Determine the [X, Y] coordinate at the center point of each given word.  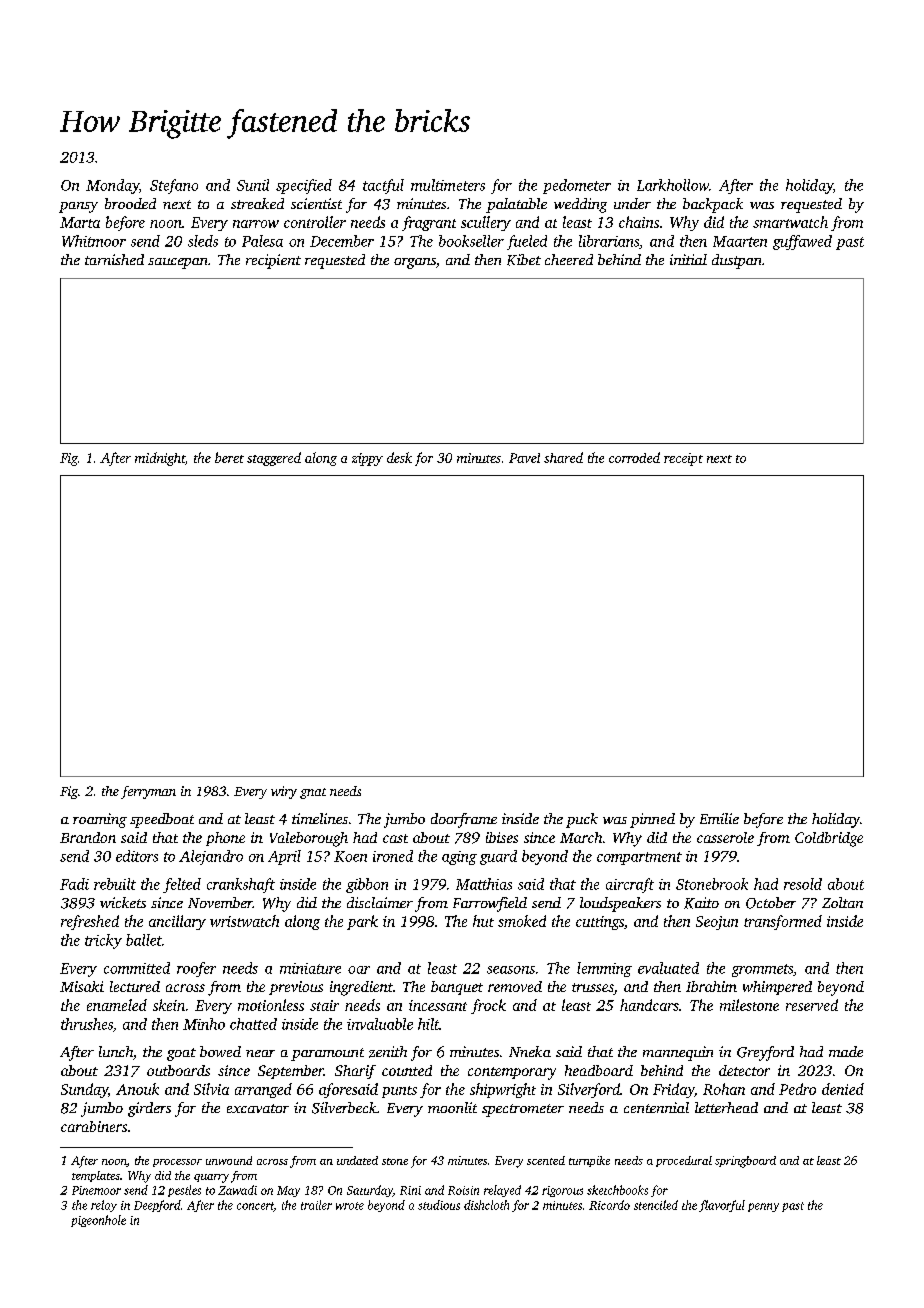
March [581, 837]
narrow [256, 224]
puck [582, 820]
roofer [196, 969]
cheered [569, 259]
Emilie [719, 818]
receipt [683, 459]
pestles [184, 1191]
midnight [160, 459]
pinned [652, 820]
